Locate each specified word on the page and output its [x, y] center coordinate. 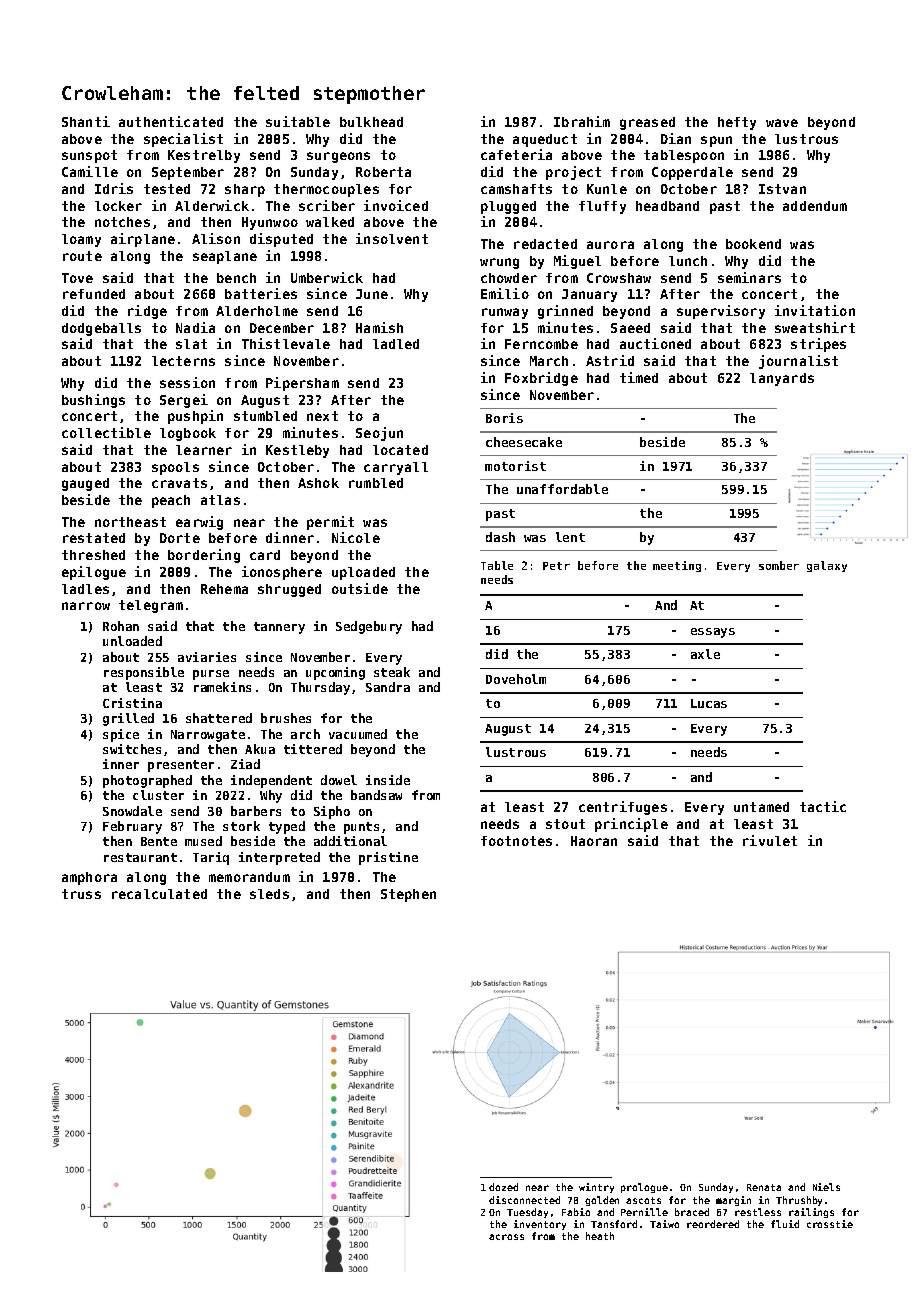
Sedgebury [369, 627]
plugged [508, 207]
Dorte [180, 538]
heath [600, 1236]
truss [81, 894]
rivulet [770, 840]
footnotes [516, 841]
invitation [815, 310]
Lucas [709, 703]
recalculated [159, 894]
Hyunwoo [270, 223]
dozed [503, 1187]
